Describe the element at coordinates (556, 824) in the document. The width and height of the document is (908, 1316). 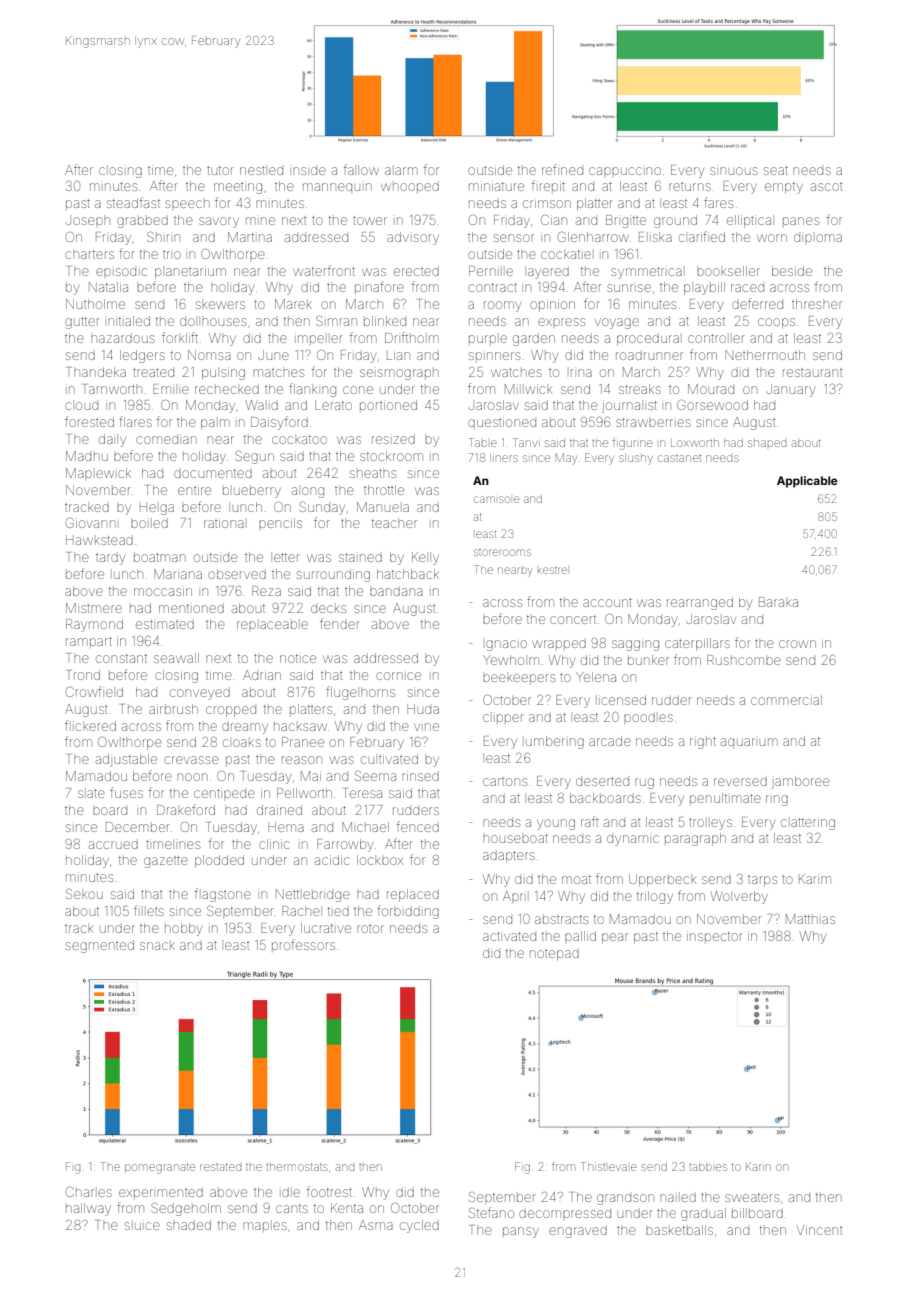
I see `young` at that location.
